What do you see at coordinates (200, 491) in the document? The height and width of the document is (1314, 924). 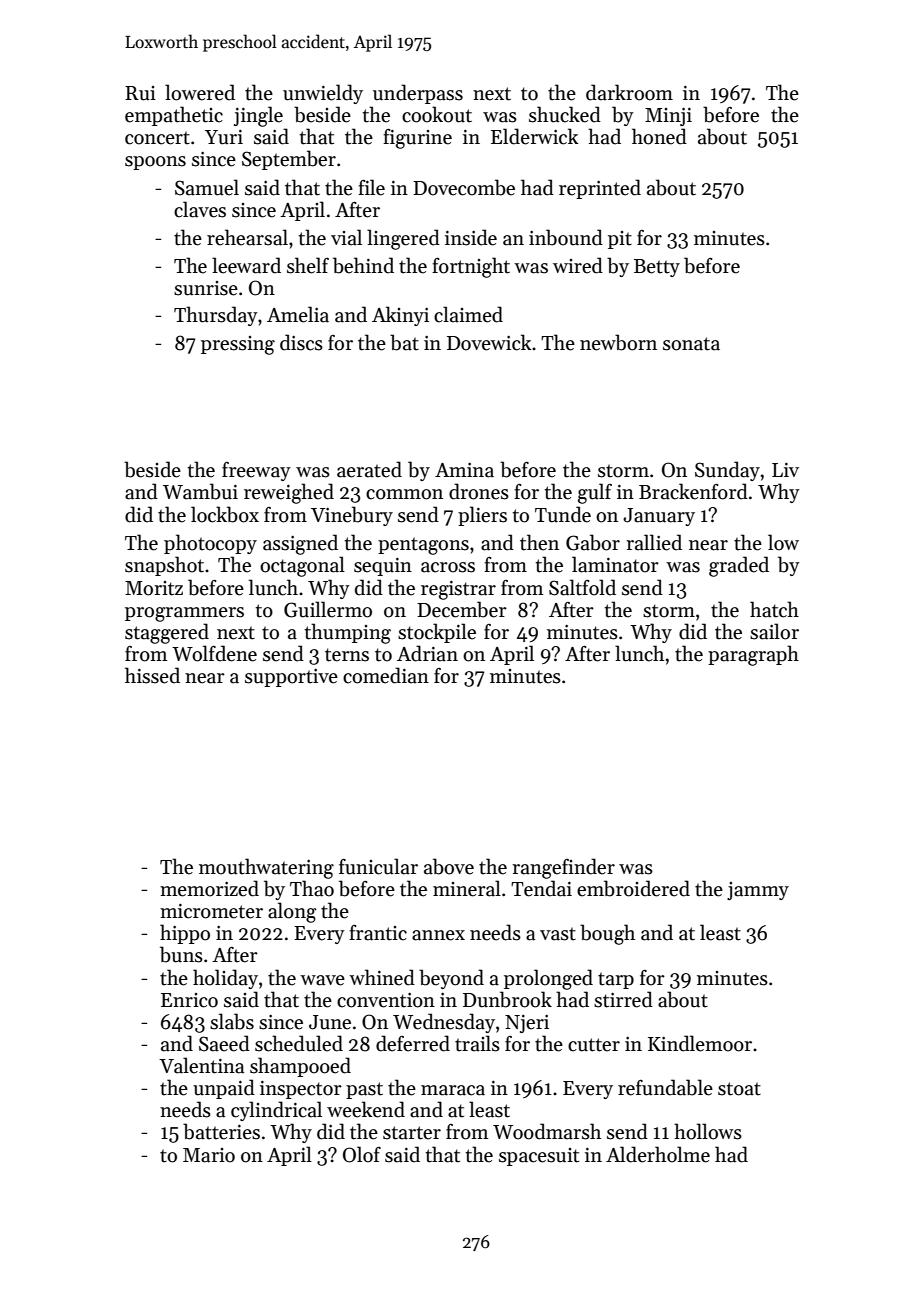 I see `Wambui` at bounding box center [200, 491].
